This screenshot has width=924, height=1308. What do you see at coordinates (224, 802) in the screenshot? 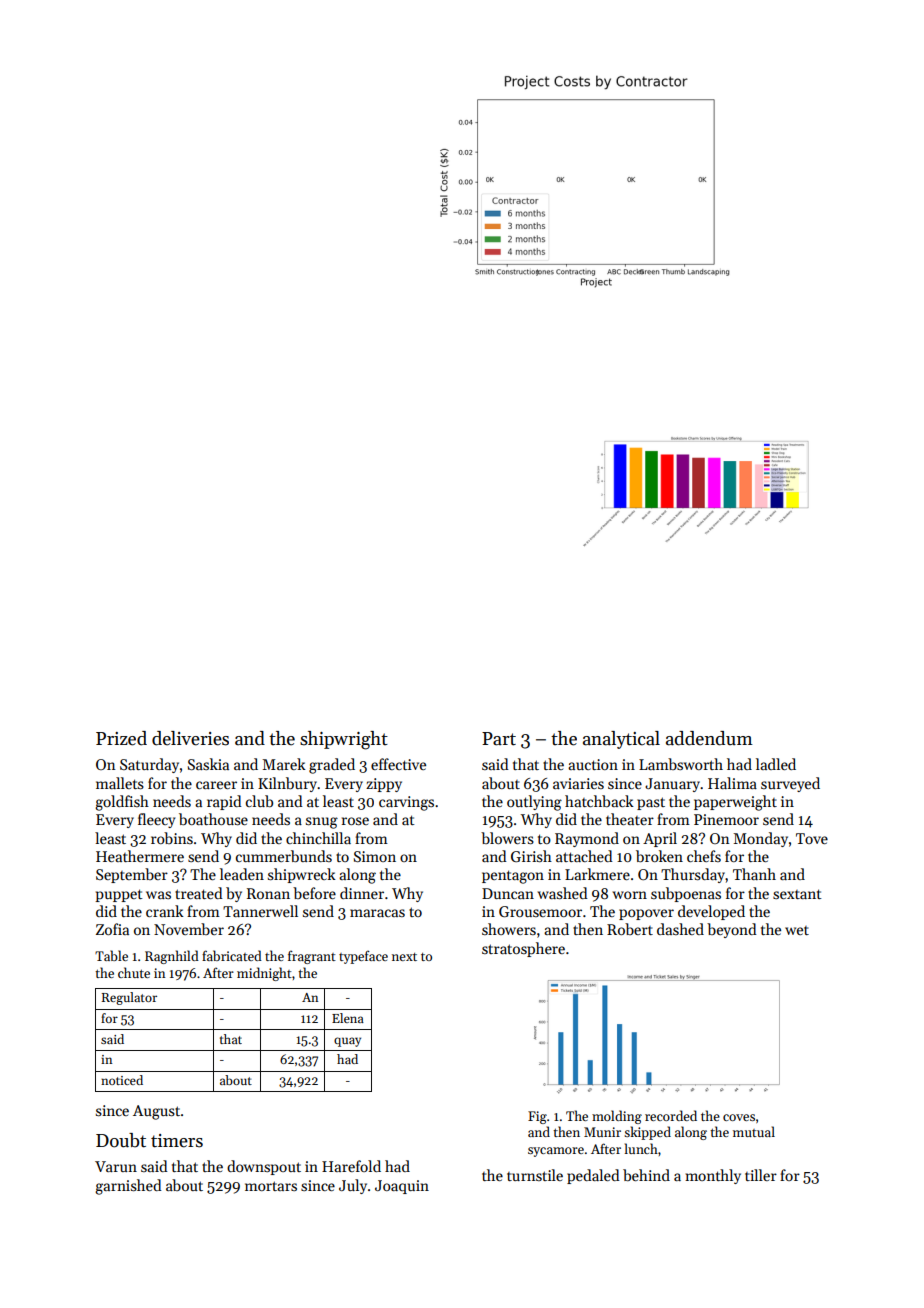
I see `rapid` at bounding box center [224, 802].
